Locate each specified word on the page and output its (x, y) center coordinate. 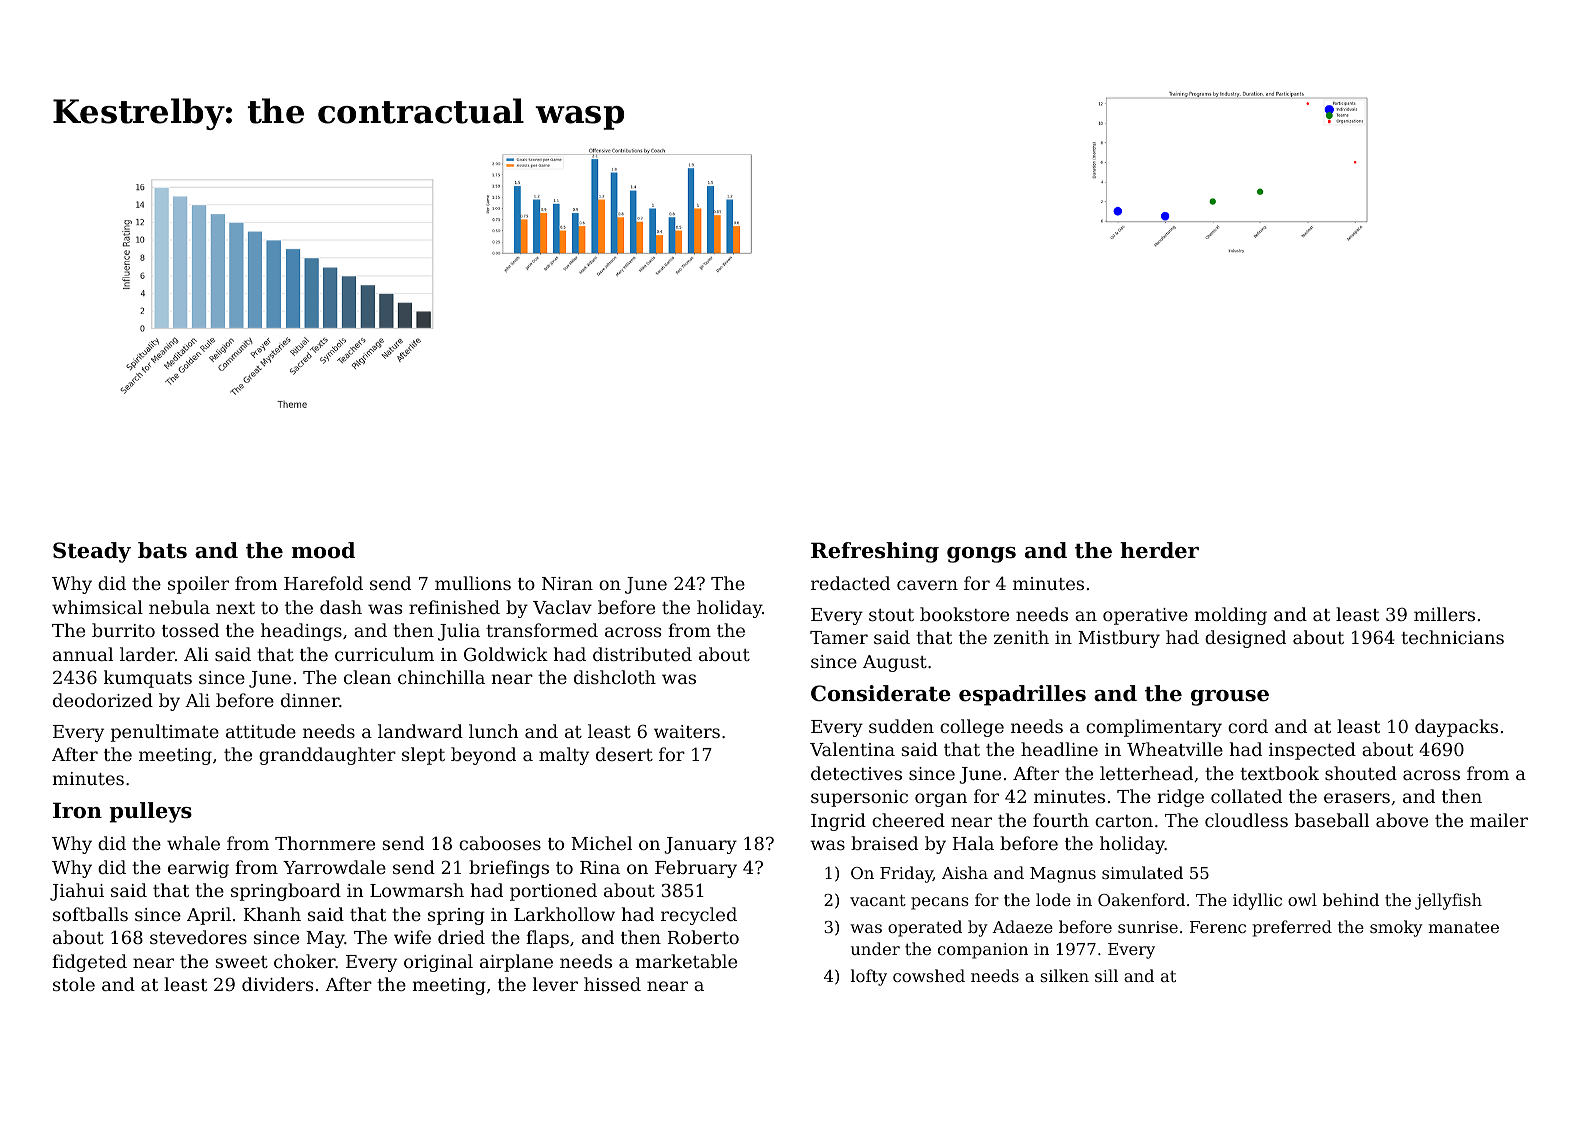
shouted (1361, 773)
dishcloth (615, 677)
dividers (277, 984)
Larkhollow (564, 914)
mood (323, 550)
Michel (601, 843)
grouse (1230, 698)
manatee (1463, 927)
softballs (90, 914)
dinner (310, 700)
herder (1159, 550)
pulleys (151, 812)
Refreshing (875, 552)
